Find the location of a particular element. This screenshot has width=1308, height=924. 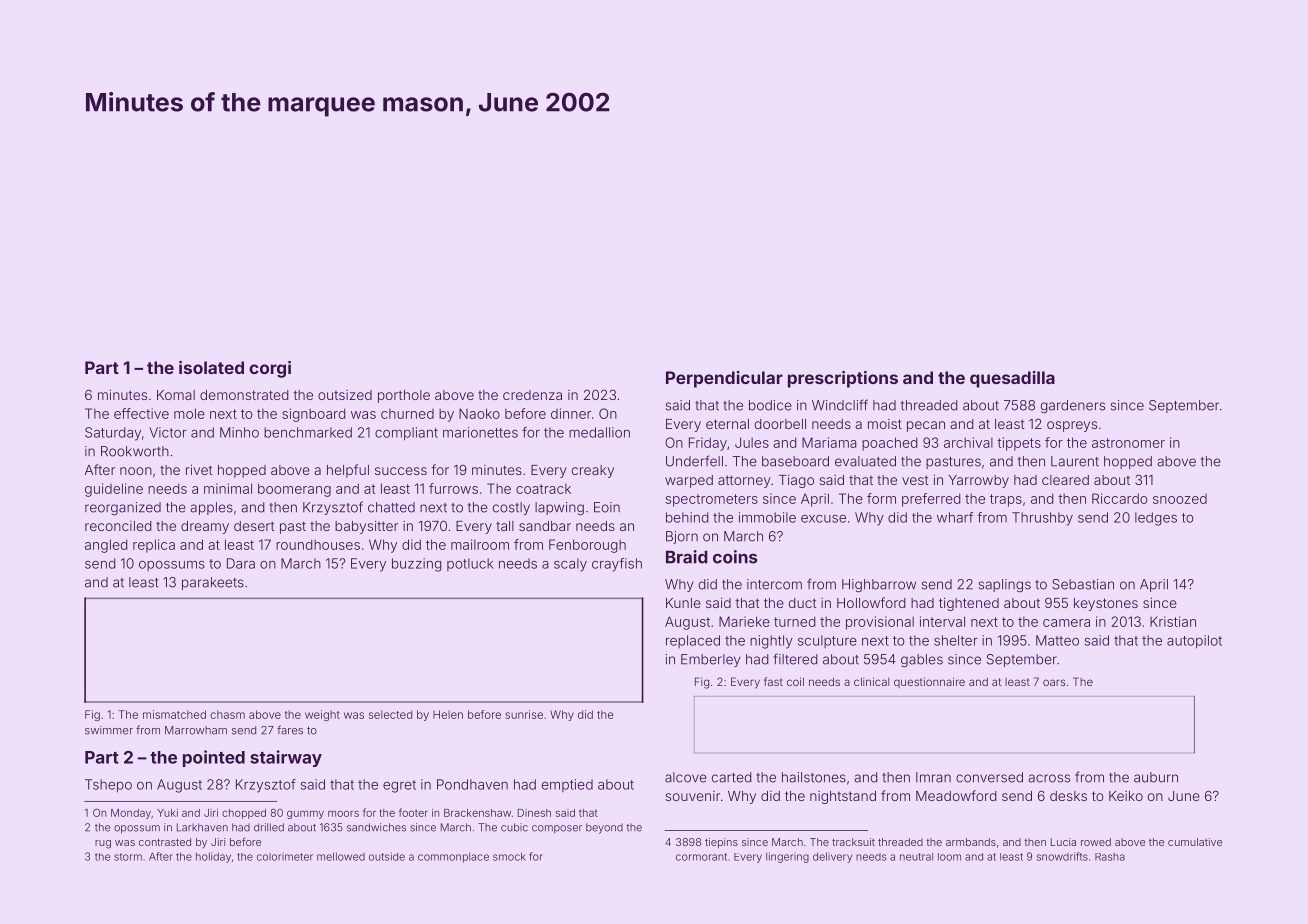

smock is located at coordinates (509, 856).
